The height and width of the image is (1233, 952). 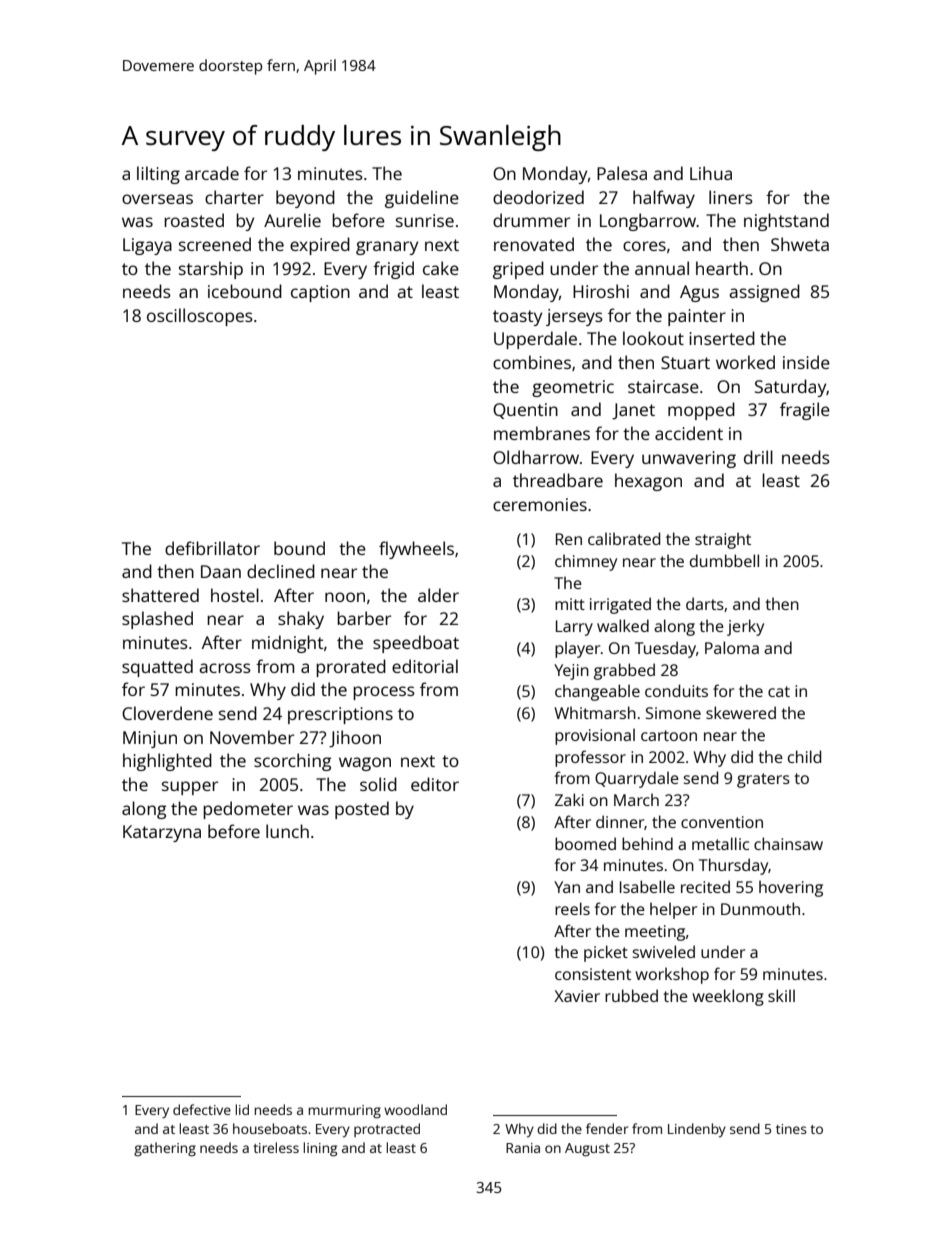 I want to click on woodland, so click(x=415, y=1109).
